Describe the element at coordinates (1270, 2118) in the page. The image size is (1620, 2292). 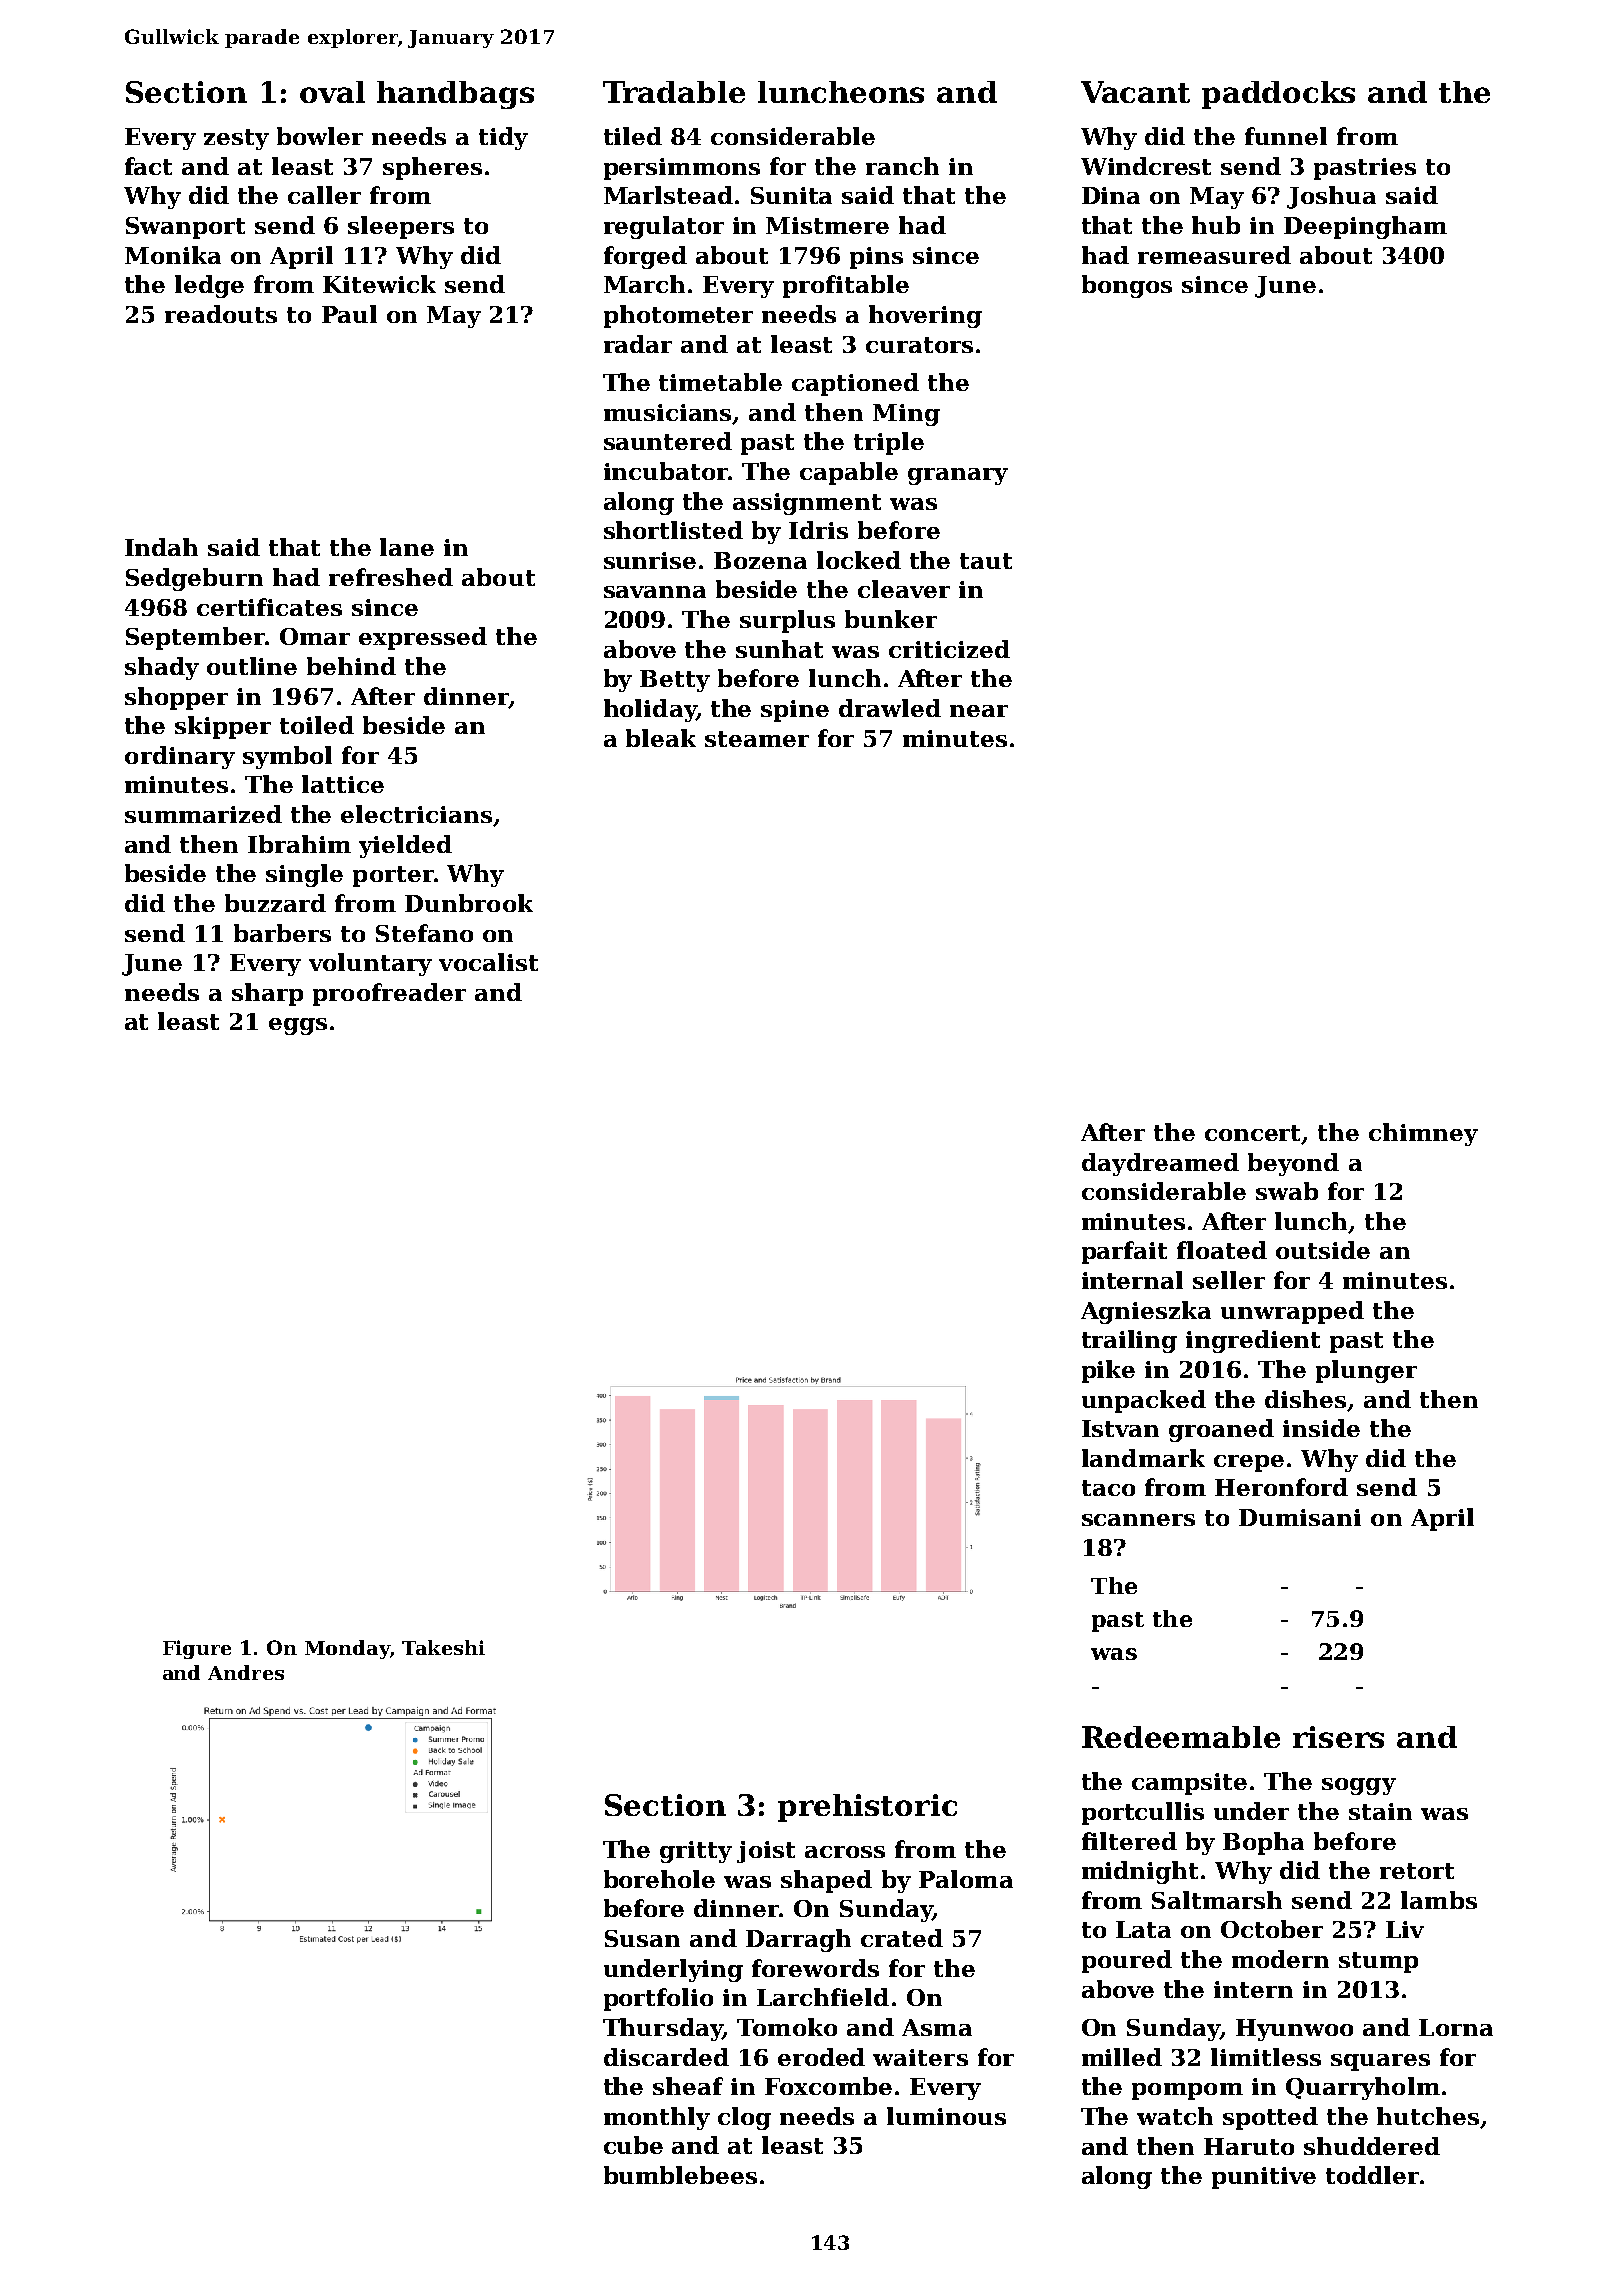
I see `spotted` at that location.
